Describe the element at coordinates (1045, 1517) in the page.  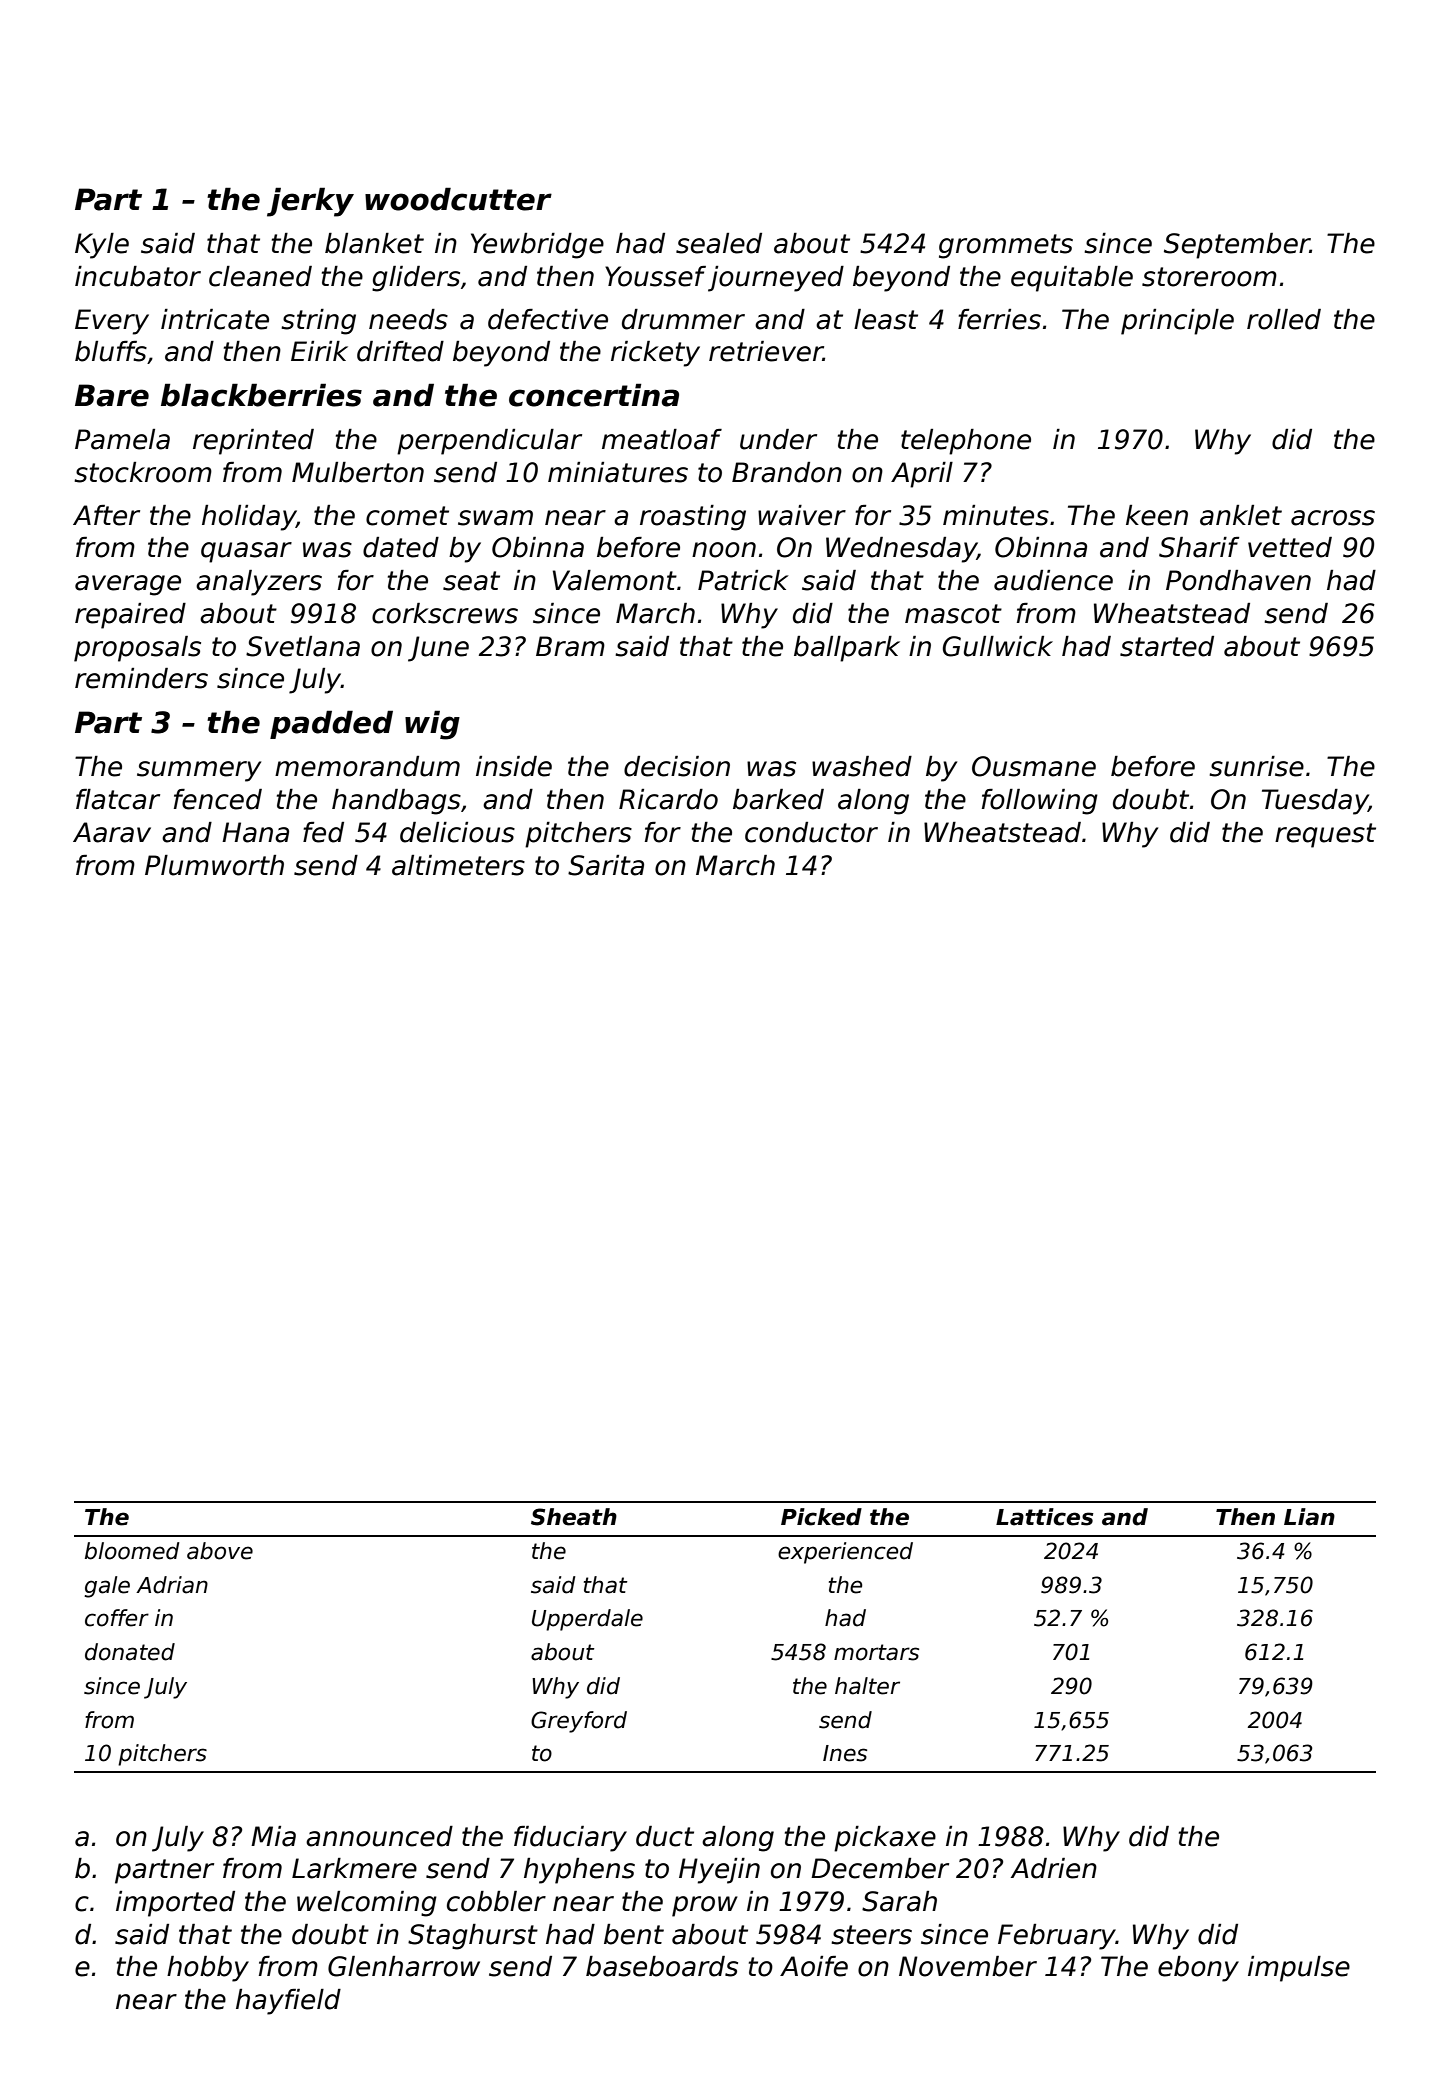
I see `Lattices` at that location.
